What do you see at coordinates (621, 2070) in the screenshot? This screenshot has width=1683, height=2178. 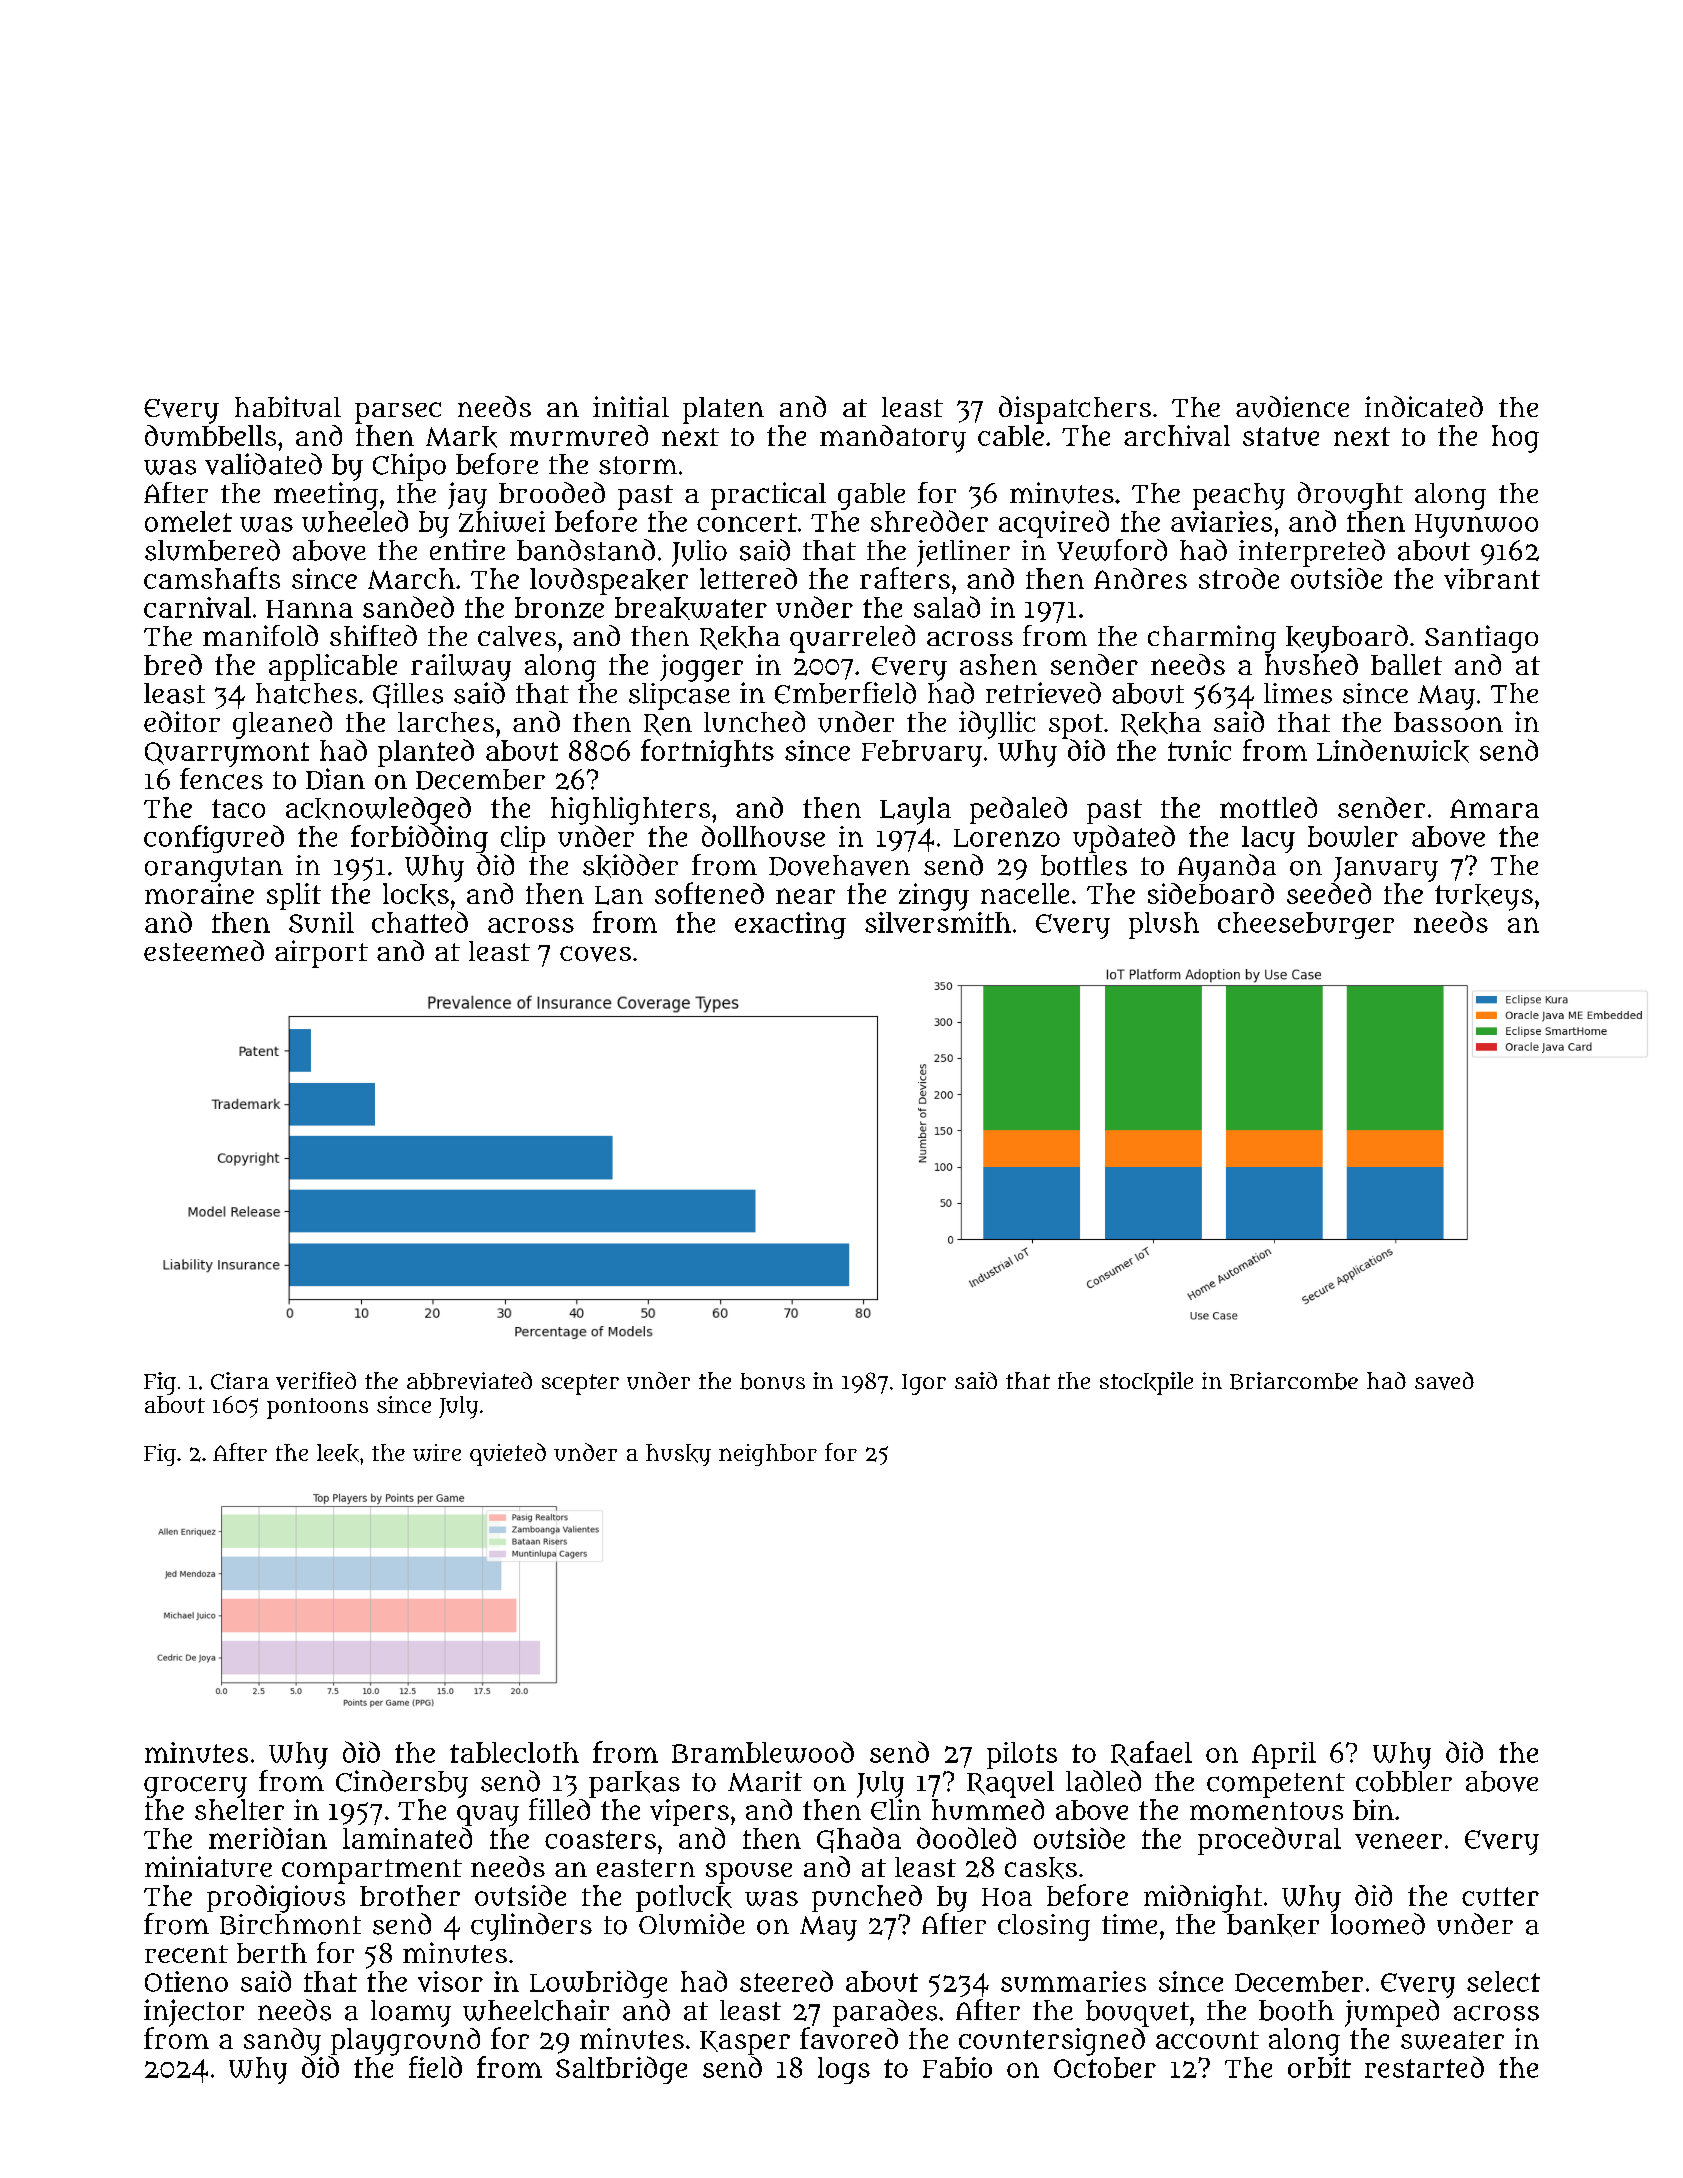 I see `Saltbridge` at bounding box center [621, 2070].
